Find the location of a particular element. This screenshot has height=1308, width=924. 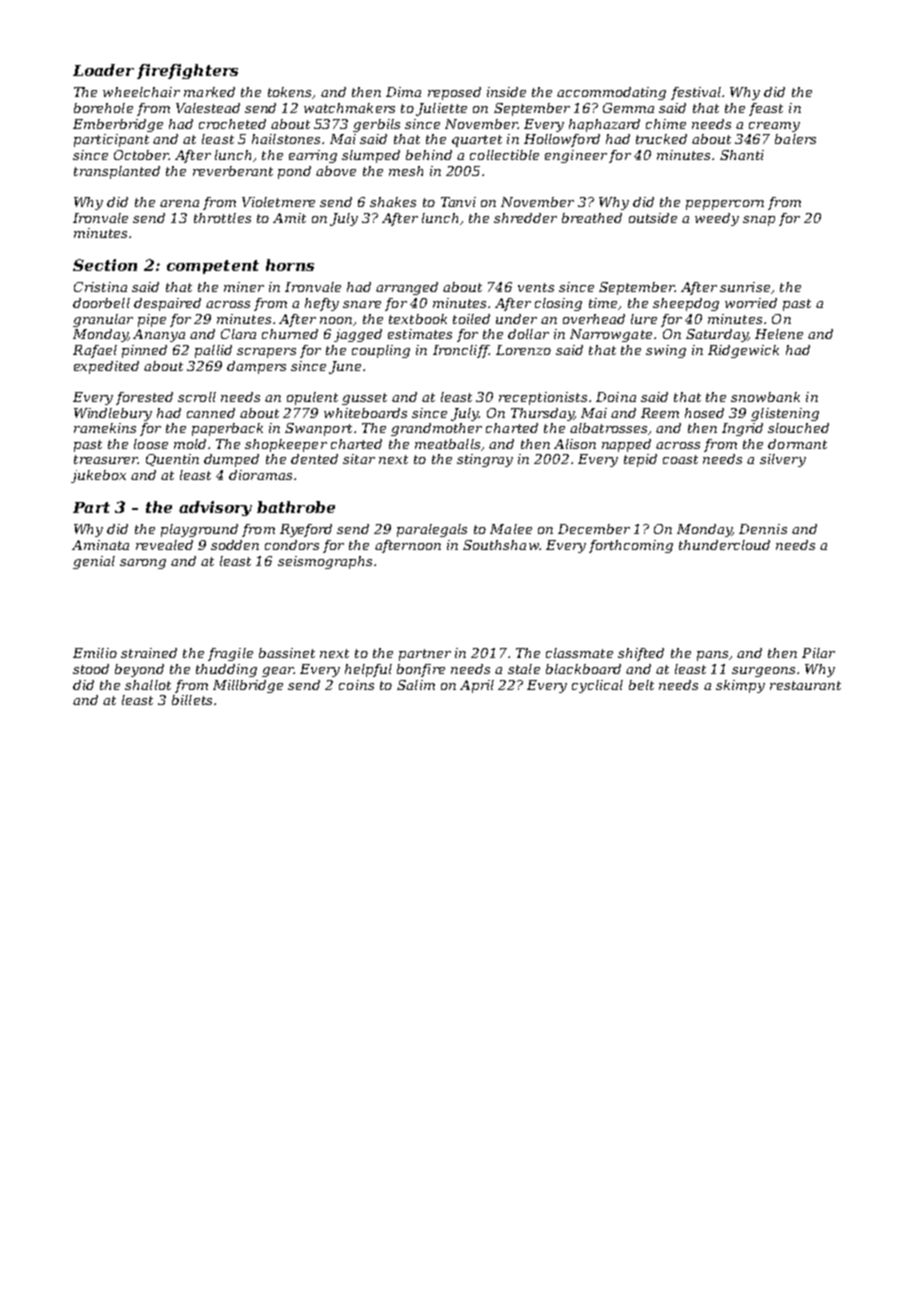

dampers is located at coordinates (256, 367).
